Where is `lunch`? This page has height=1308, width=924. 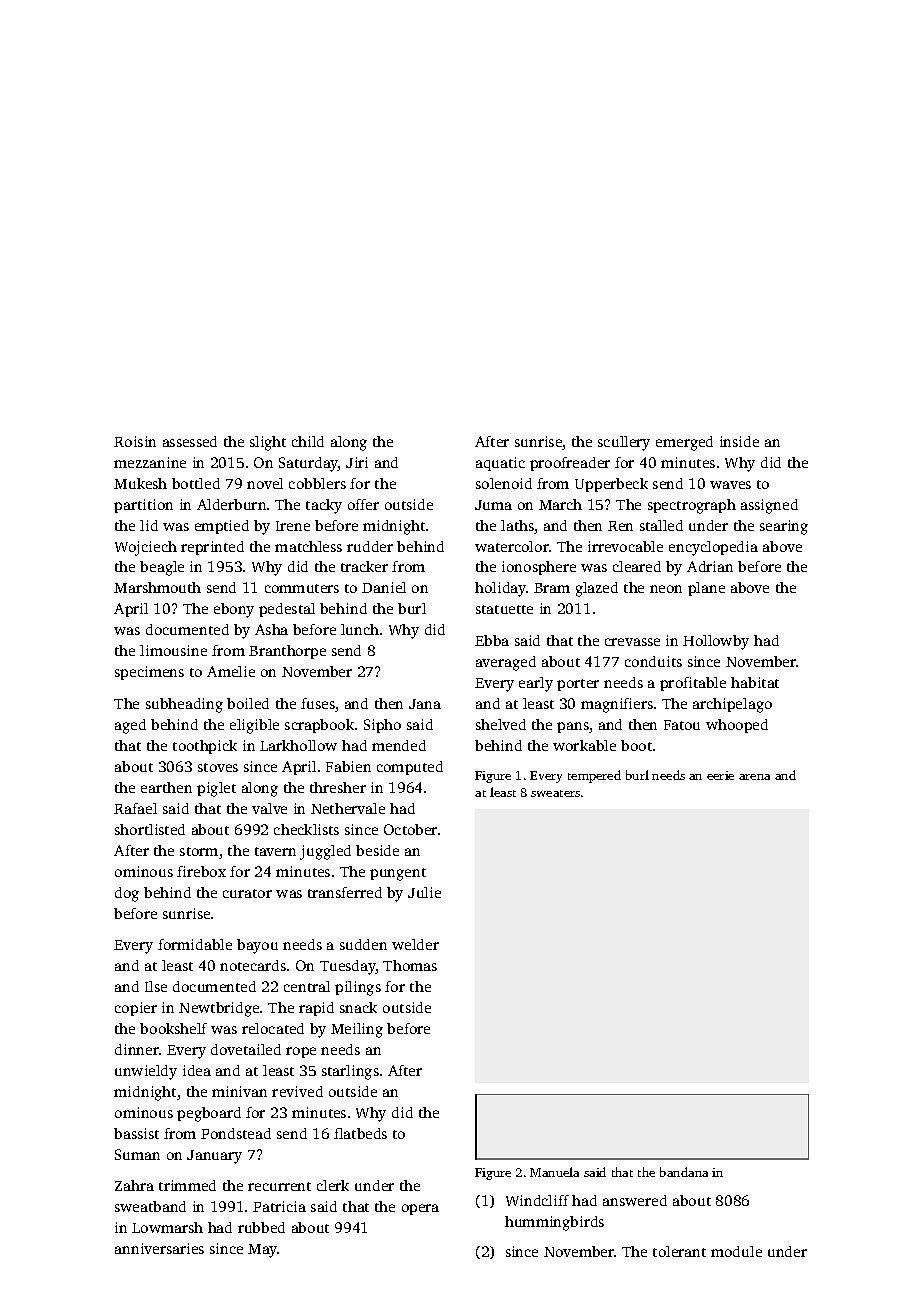 lunch is located at coordinates (360, 629).
